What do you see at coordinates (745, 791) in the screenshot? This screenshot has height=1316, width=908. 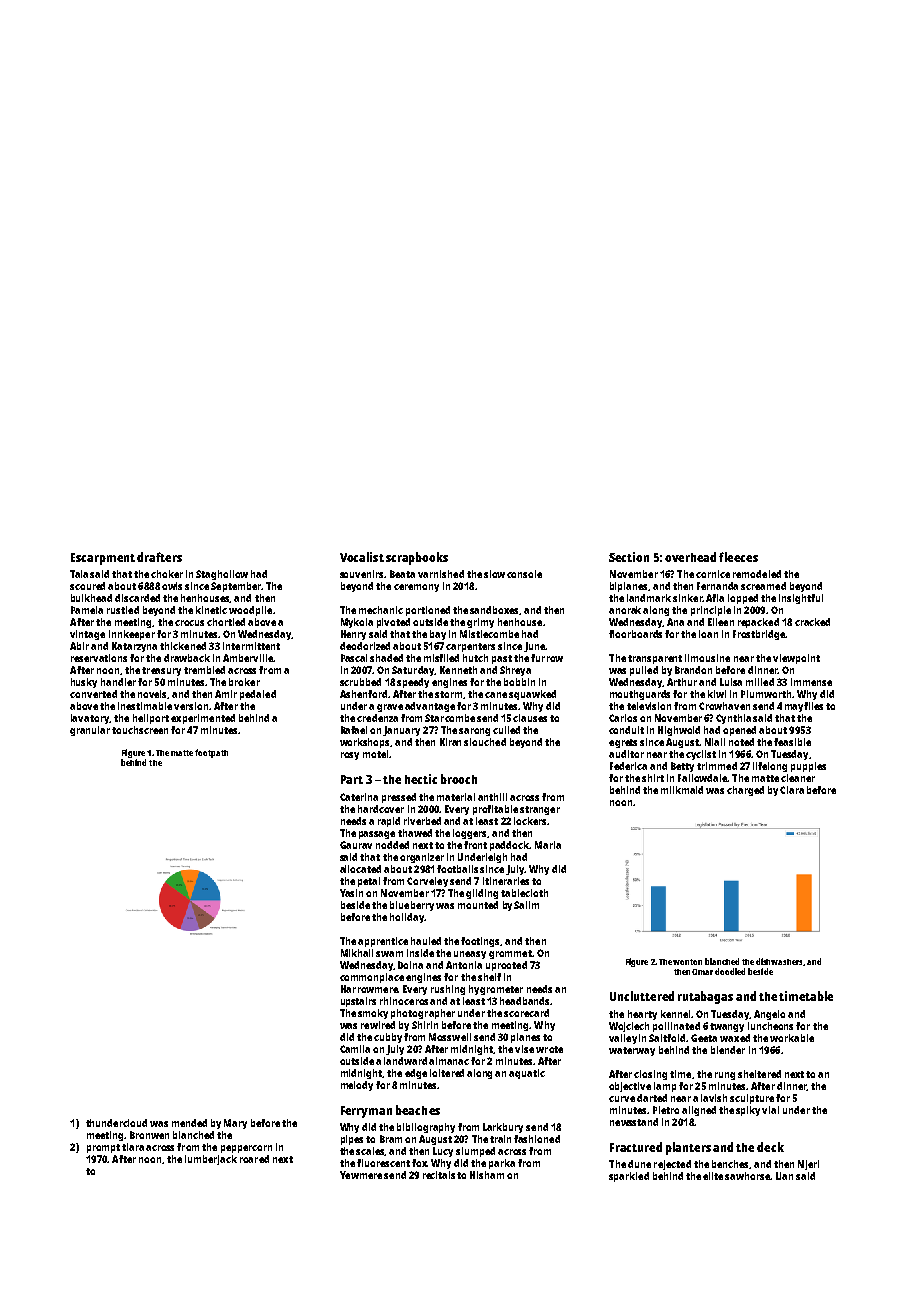 I see `charged` at bounding box center [745, 791].
